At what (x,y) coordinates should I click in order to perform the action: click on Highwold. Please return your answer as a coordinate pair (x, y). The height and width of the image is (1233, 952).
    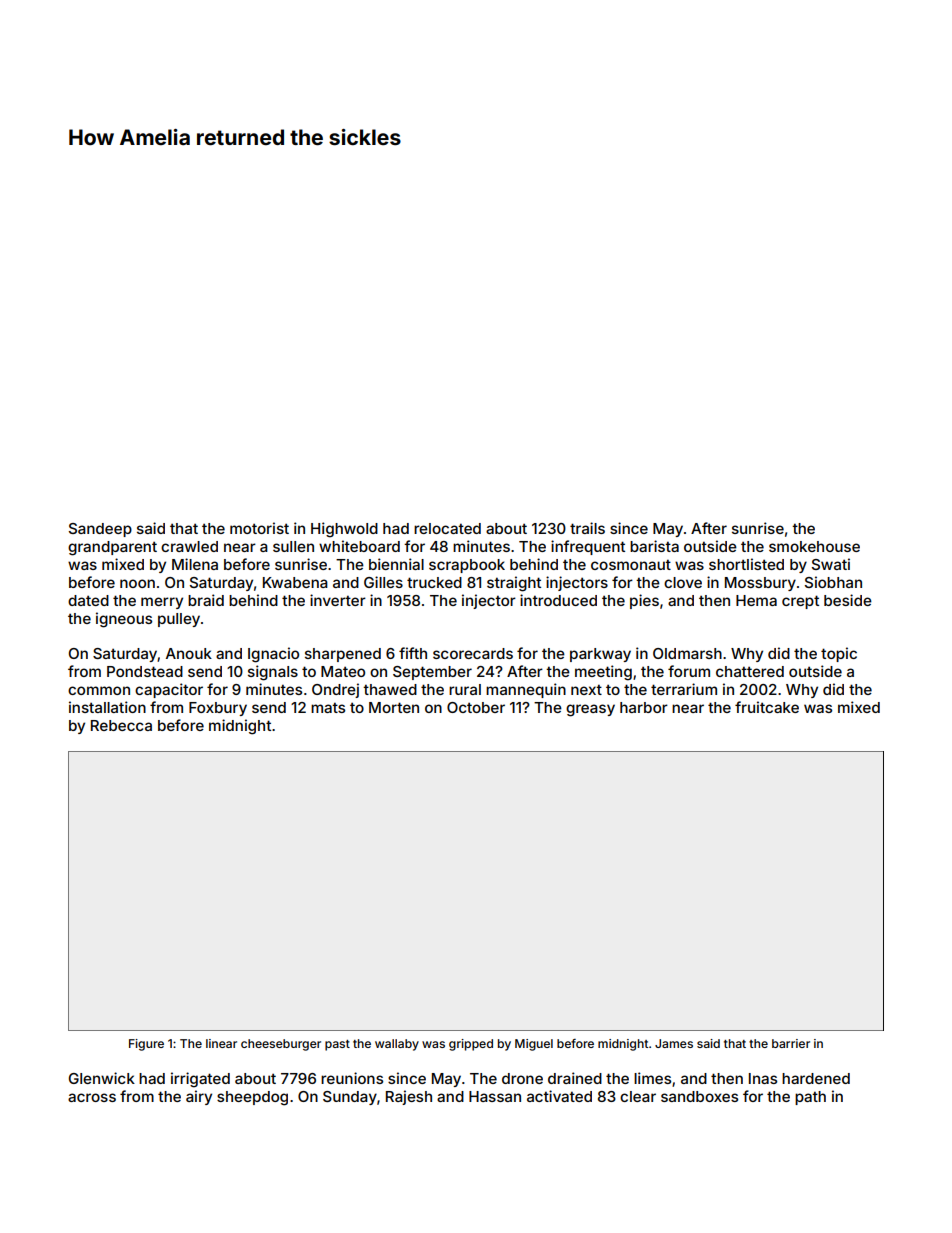
    Looking at the image, I should click on (344, 530).
